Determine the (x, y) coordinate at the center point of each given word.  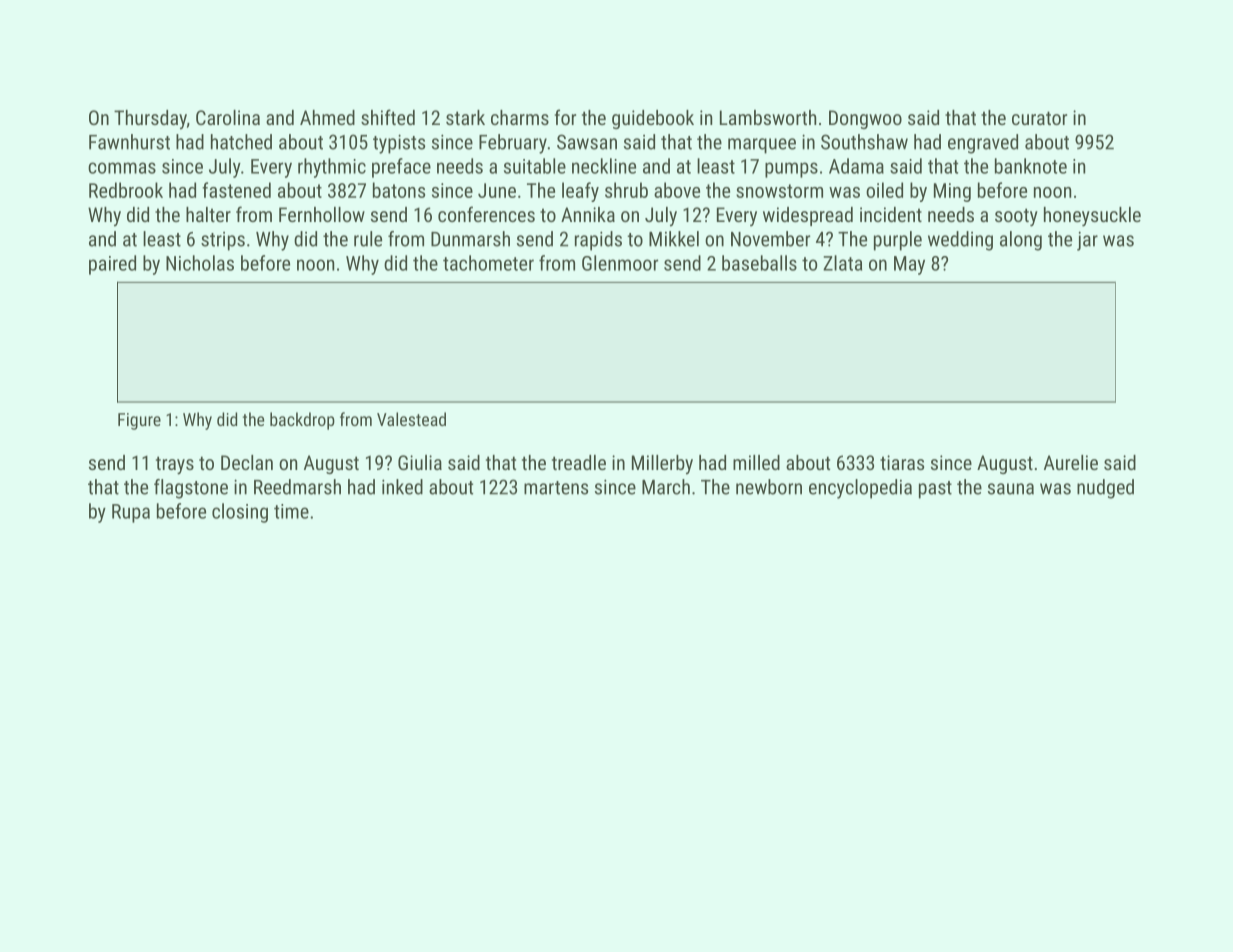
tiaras (902, 462)
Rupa (131, 513)
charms (520, 117)
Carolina (228, 117)
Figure (139, 421)
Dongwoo (865, 119)
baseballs (759, 263)
